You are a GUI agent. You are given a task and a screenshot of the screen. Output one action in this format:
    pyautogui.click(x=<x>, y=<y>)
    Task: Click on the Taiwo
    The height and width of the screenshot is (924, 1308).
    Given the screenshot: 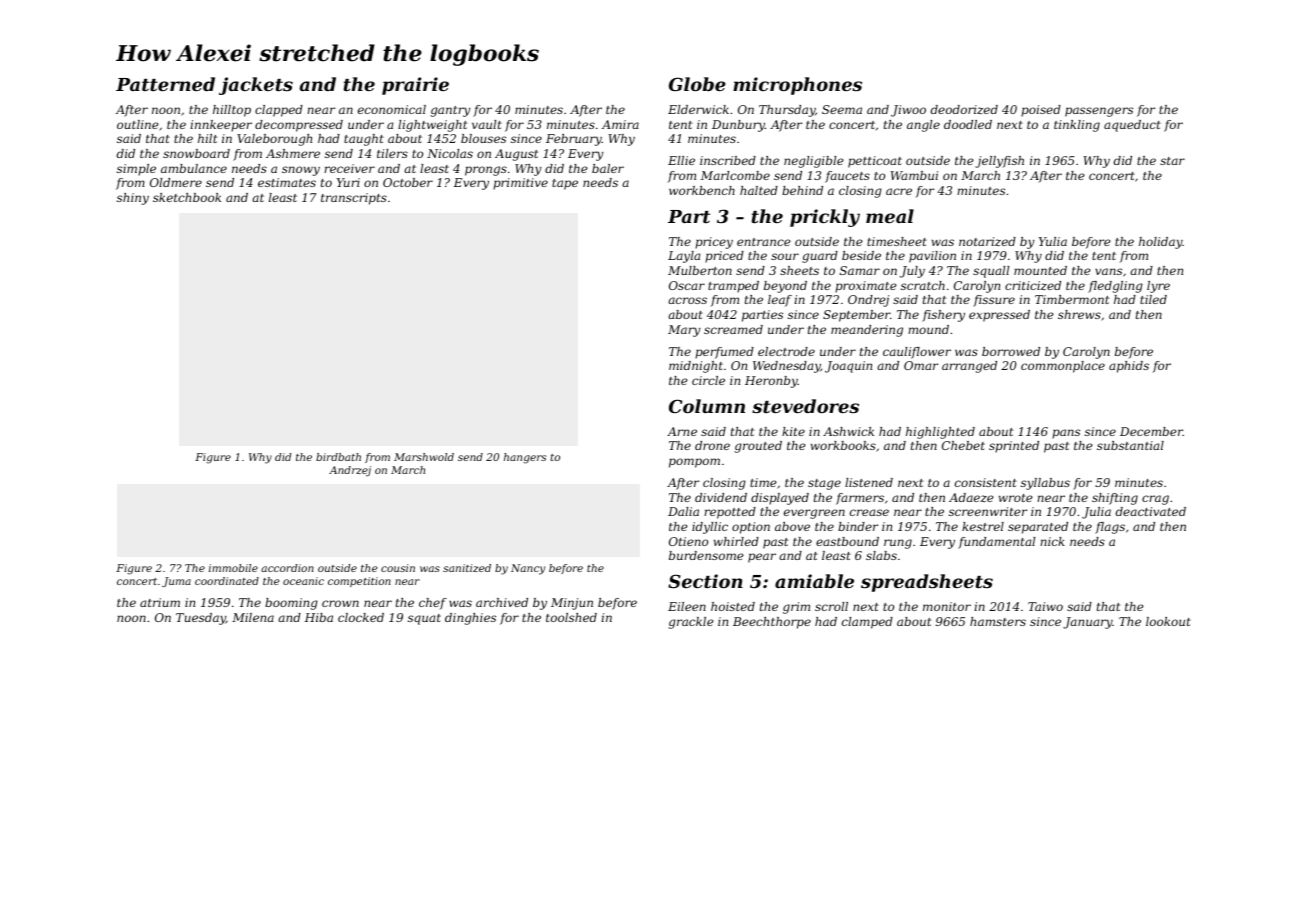 What is the action you would take?
    pyautogui.click(x=1045, y=606)
